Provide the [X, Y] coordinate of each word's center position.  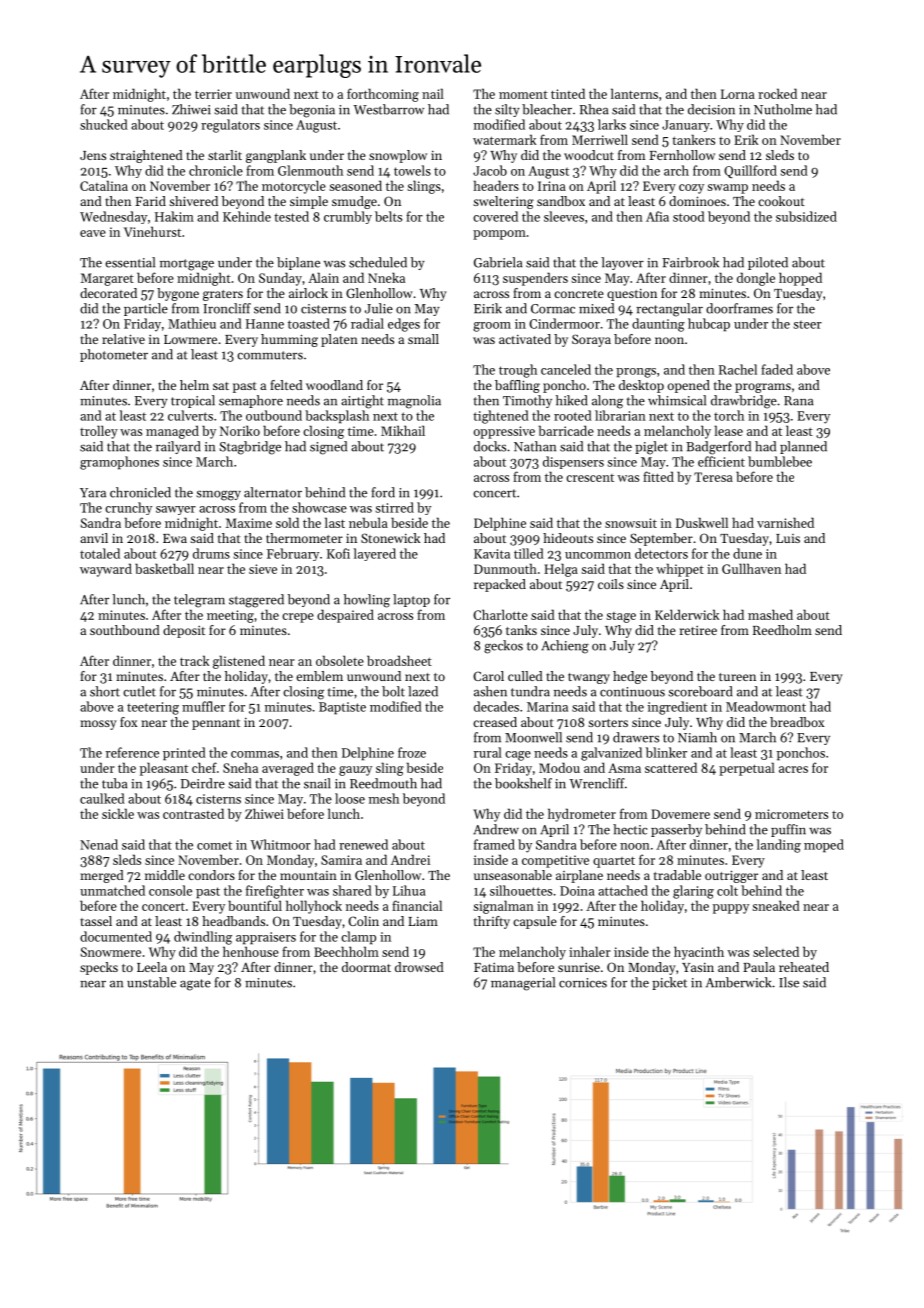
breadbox [797, 722]
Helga [561, 570]
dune [747, 553]
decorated [108, 293]
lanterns [634, 93]
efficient [721, 461]
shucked [104, 124]
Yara [93, 493]
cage [518, 756]
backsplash [337, 417]
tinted [568, 93]
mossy [98, 725]
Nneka [386, 277]
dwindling [203, 938]
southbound [125, 630]
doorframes [739, 308]
